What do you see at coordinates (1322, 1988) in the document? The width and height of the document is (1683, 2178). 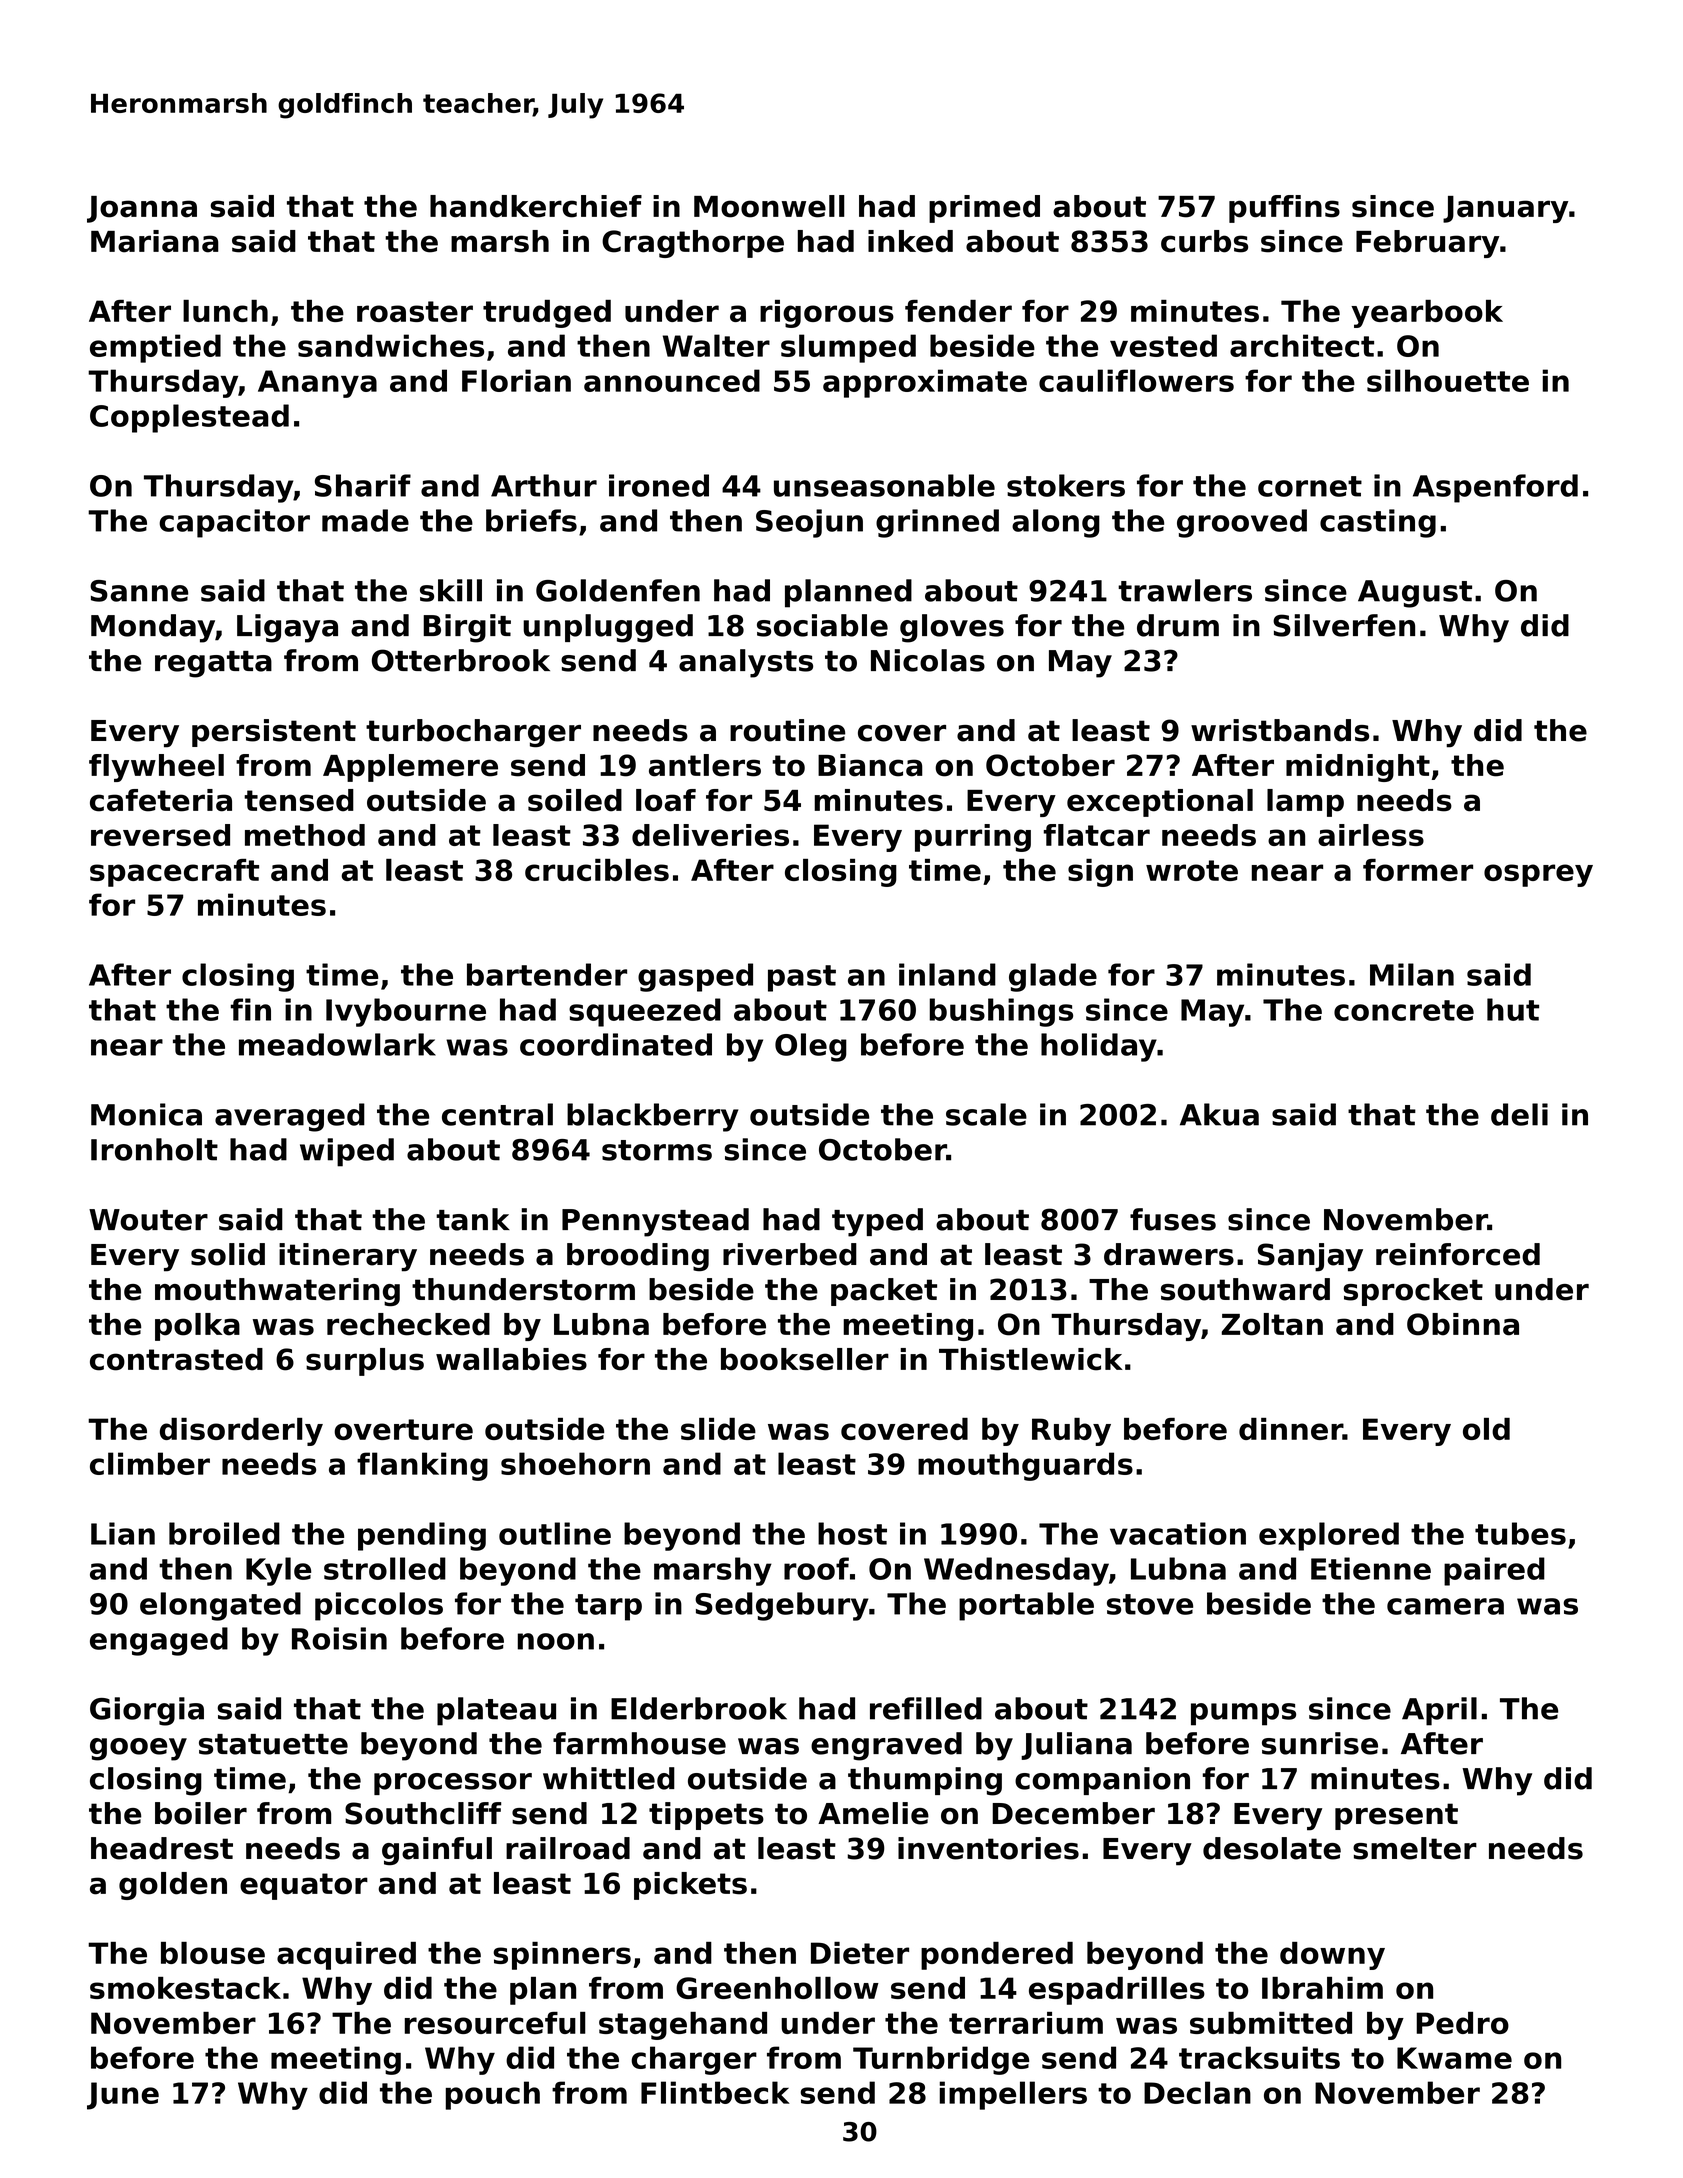 I see `Ibrahim` at bounding box center [1322, 1988].
